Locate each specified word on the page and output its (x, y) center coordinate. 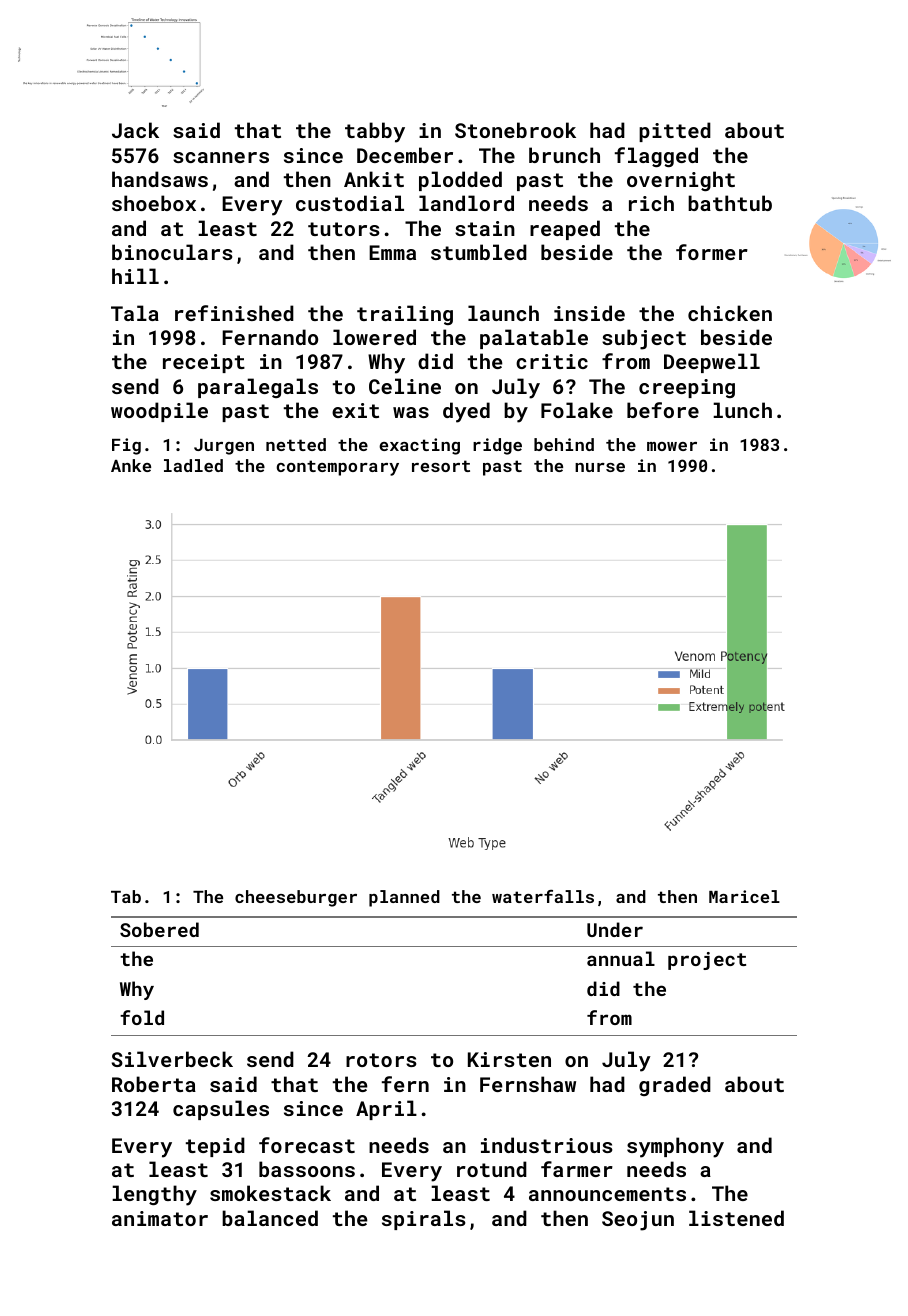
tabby (375, 132)
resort (441, 466)
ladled (193, 465)
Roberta (154, 1084)
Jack (135, 130)
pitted (675, 132)
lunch (742, 410)
